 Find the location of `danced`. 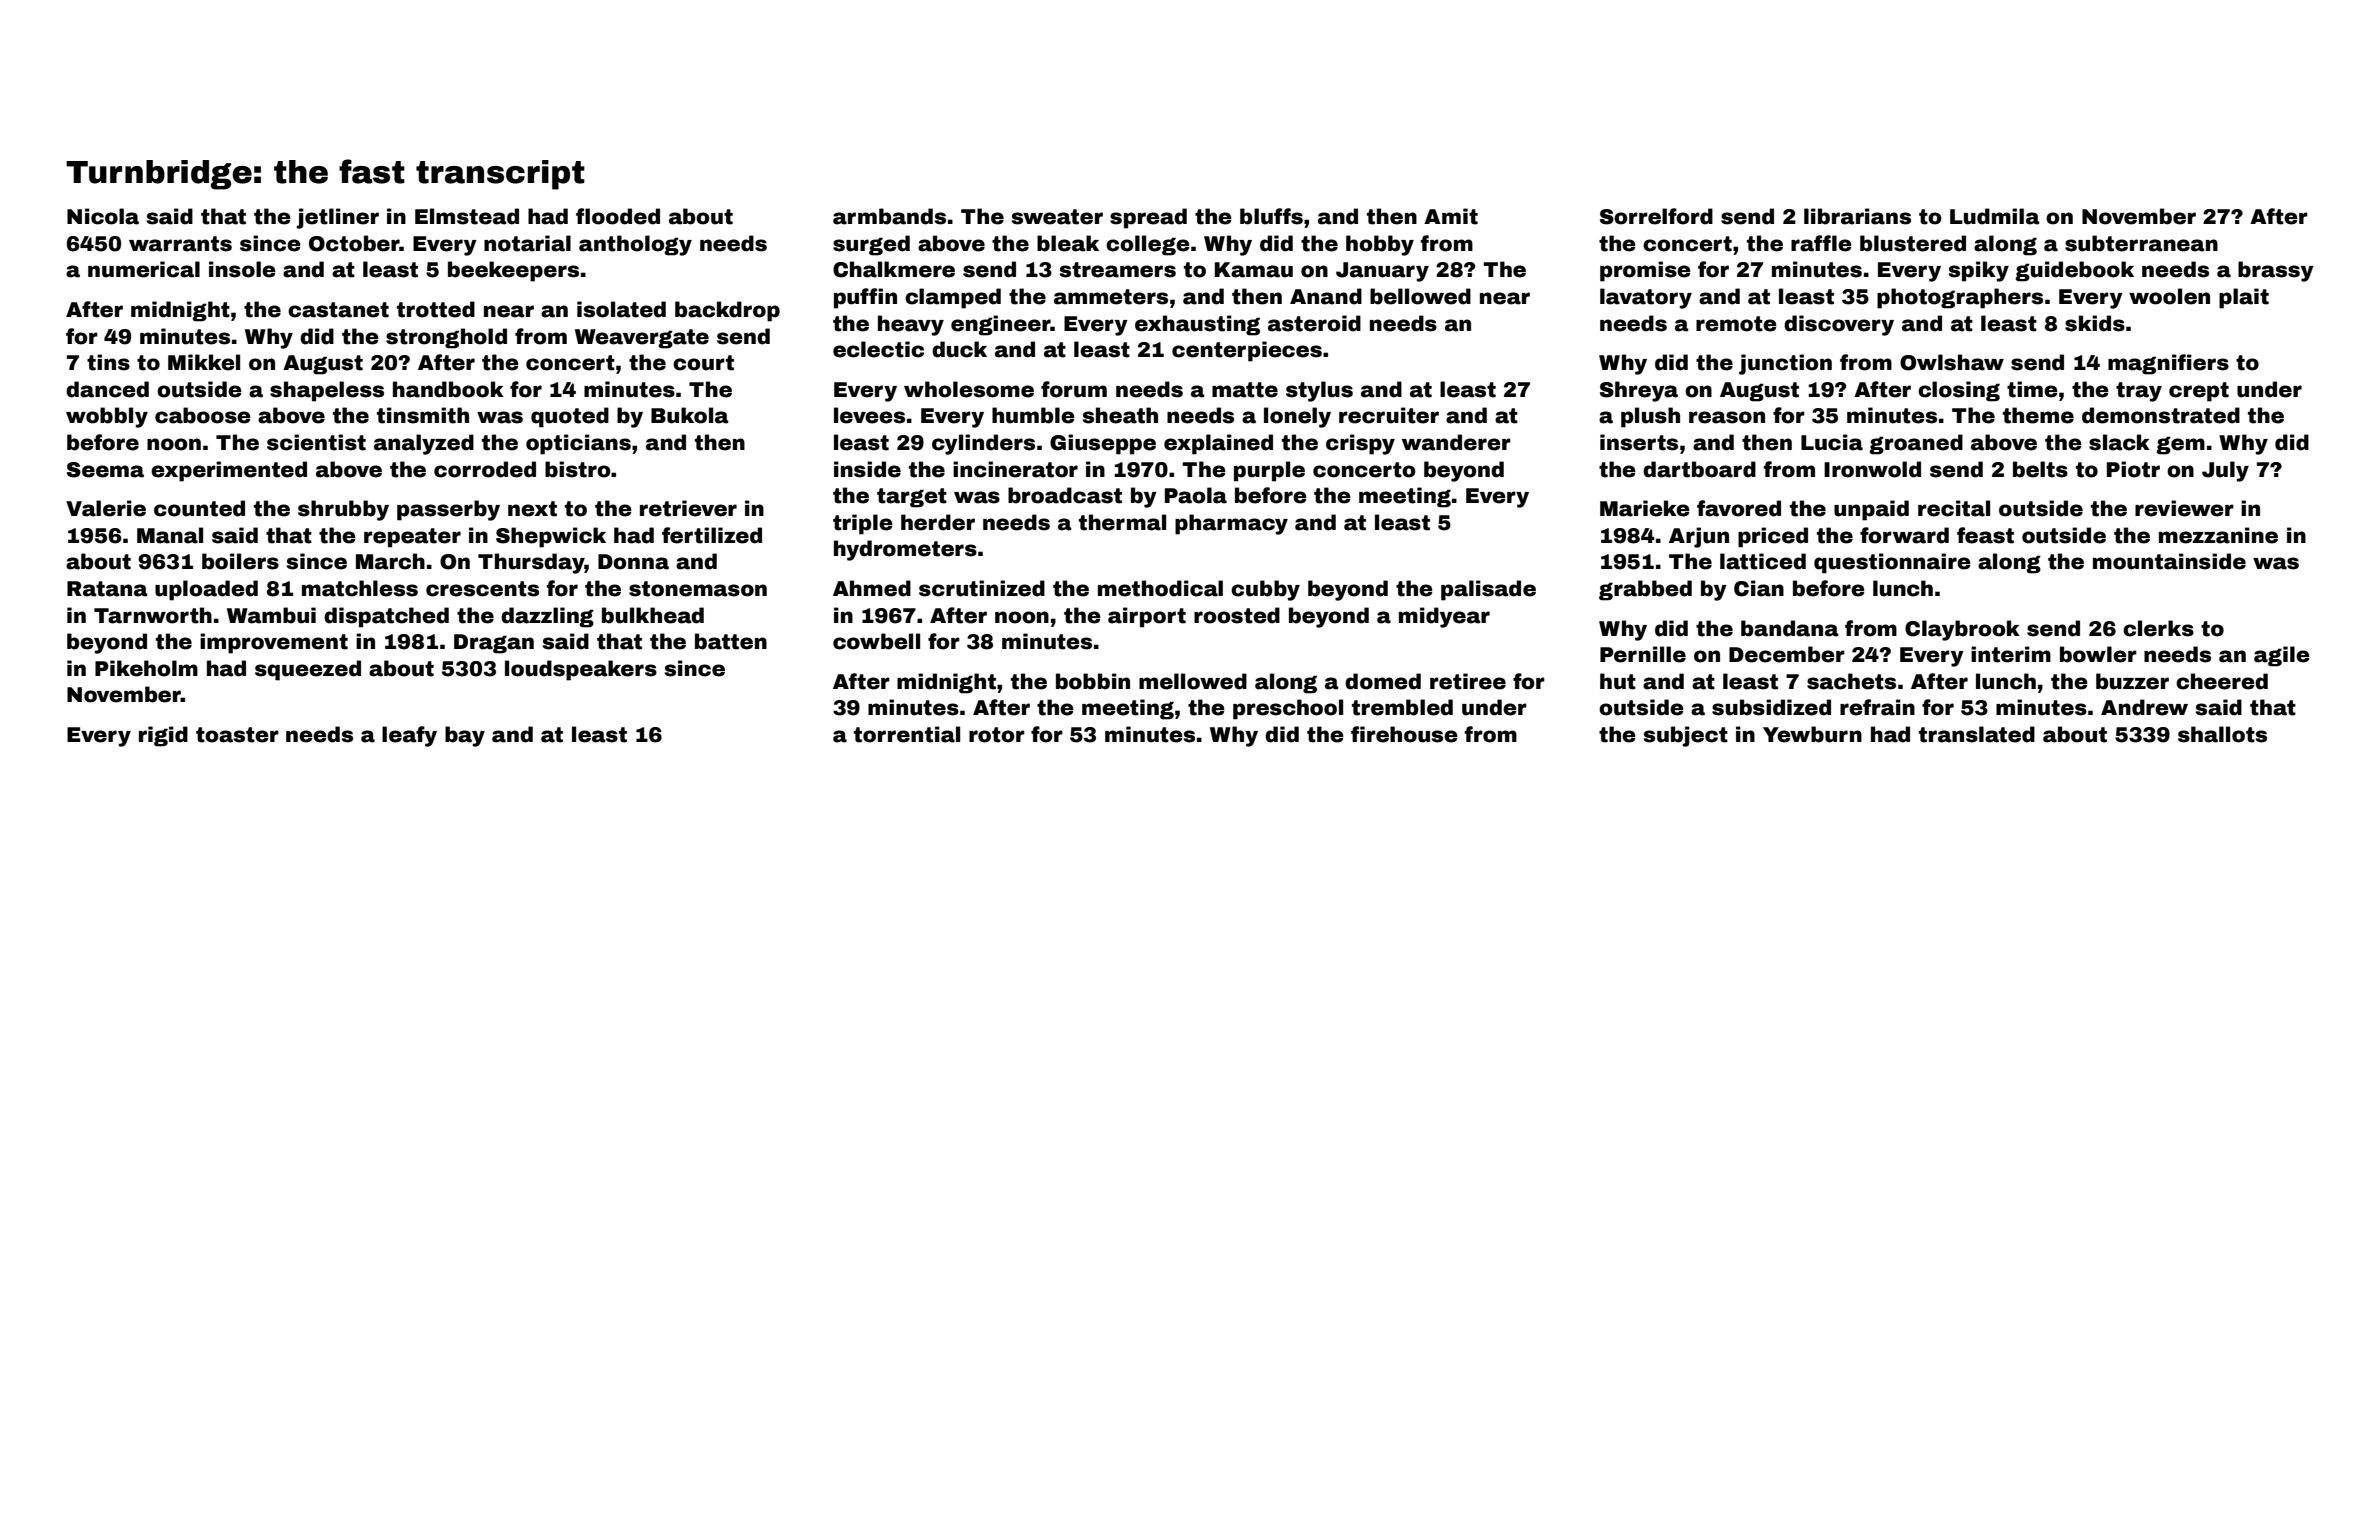

danced is located at coordinates (107, 389).
